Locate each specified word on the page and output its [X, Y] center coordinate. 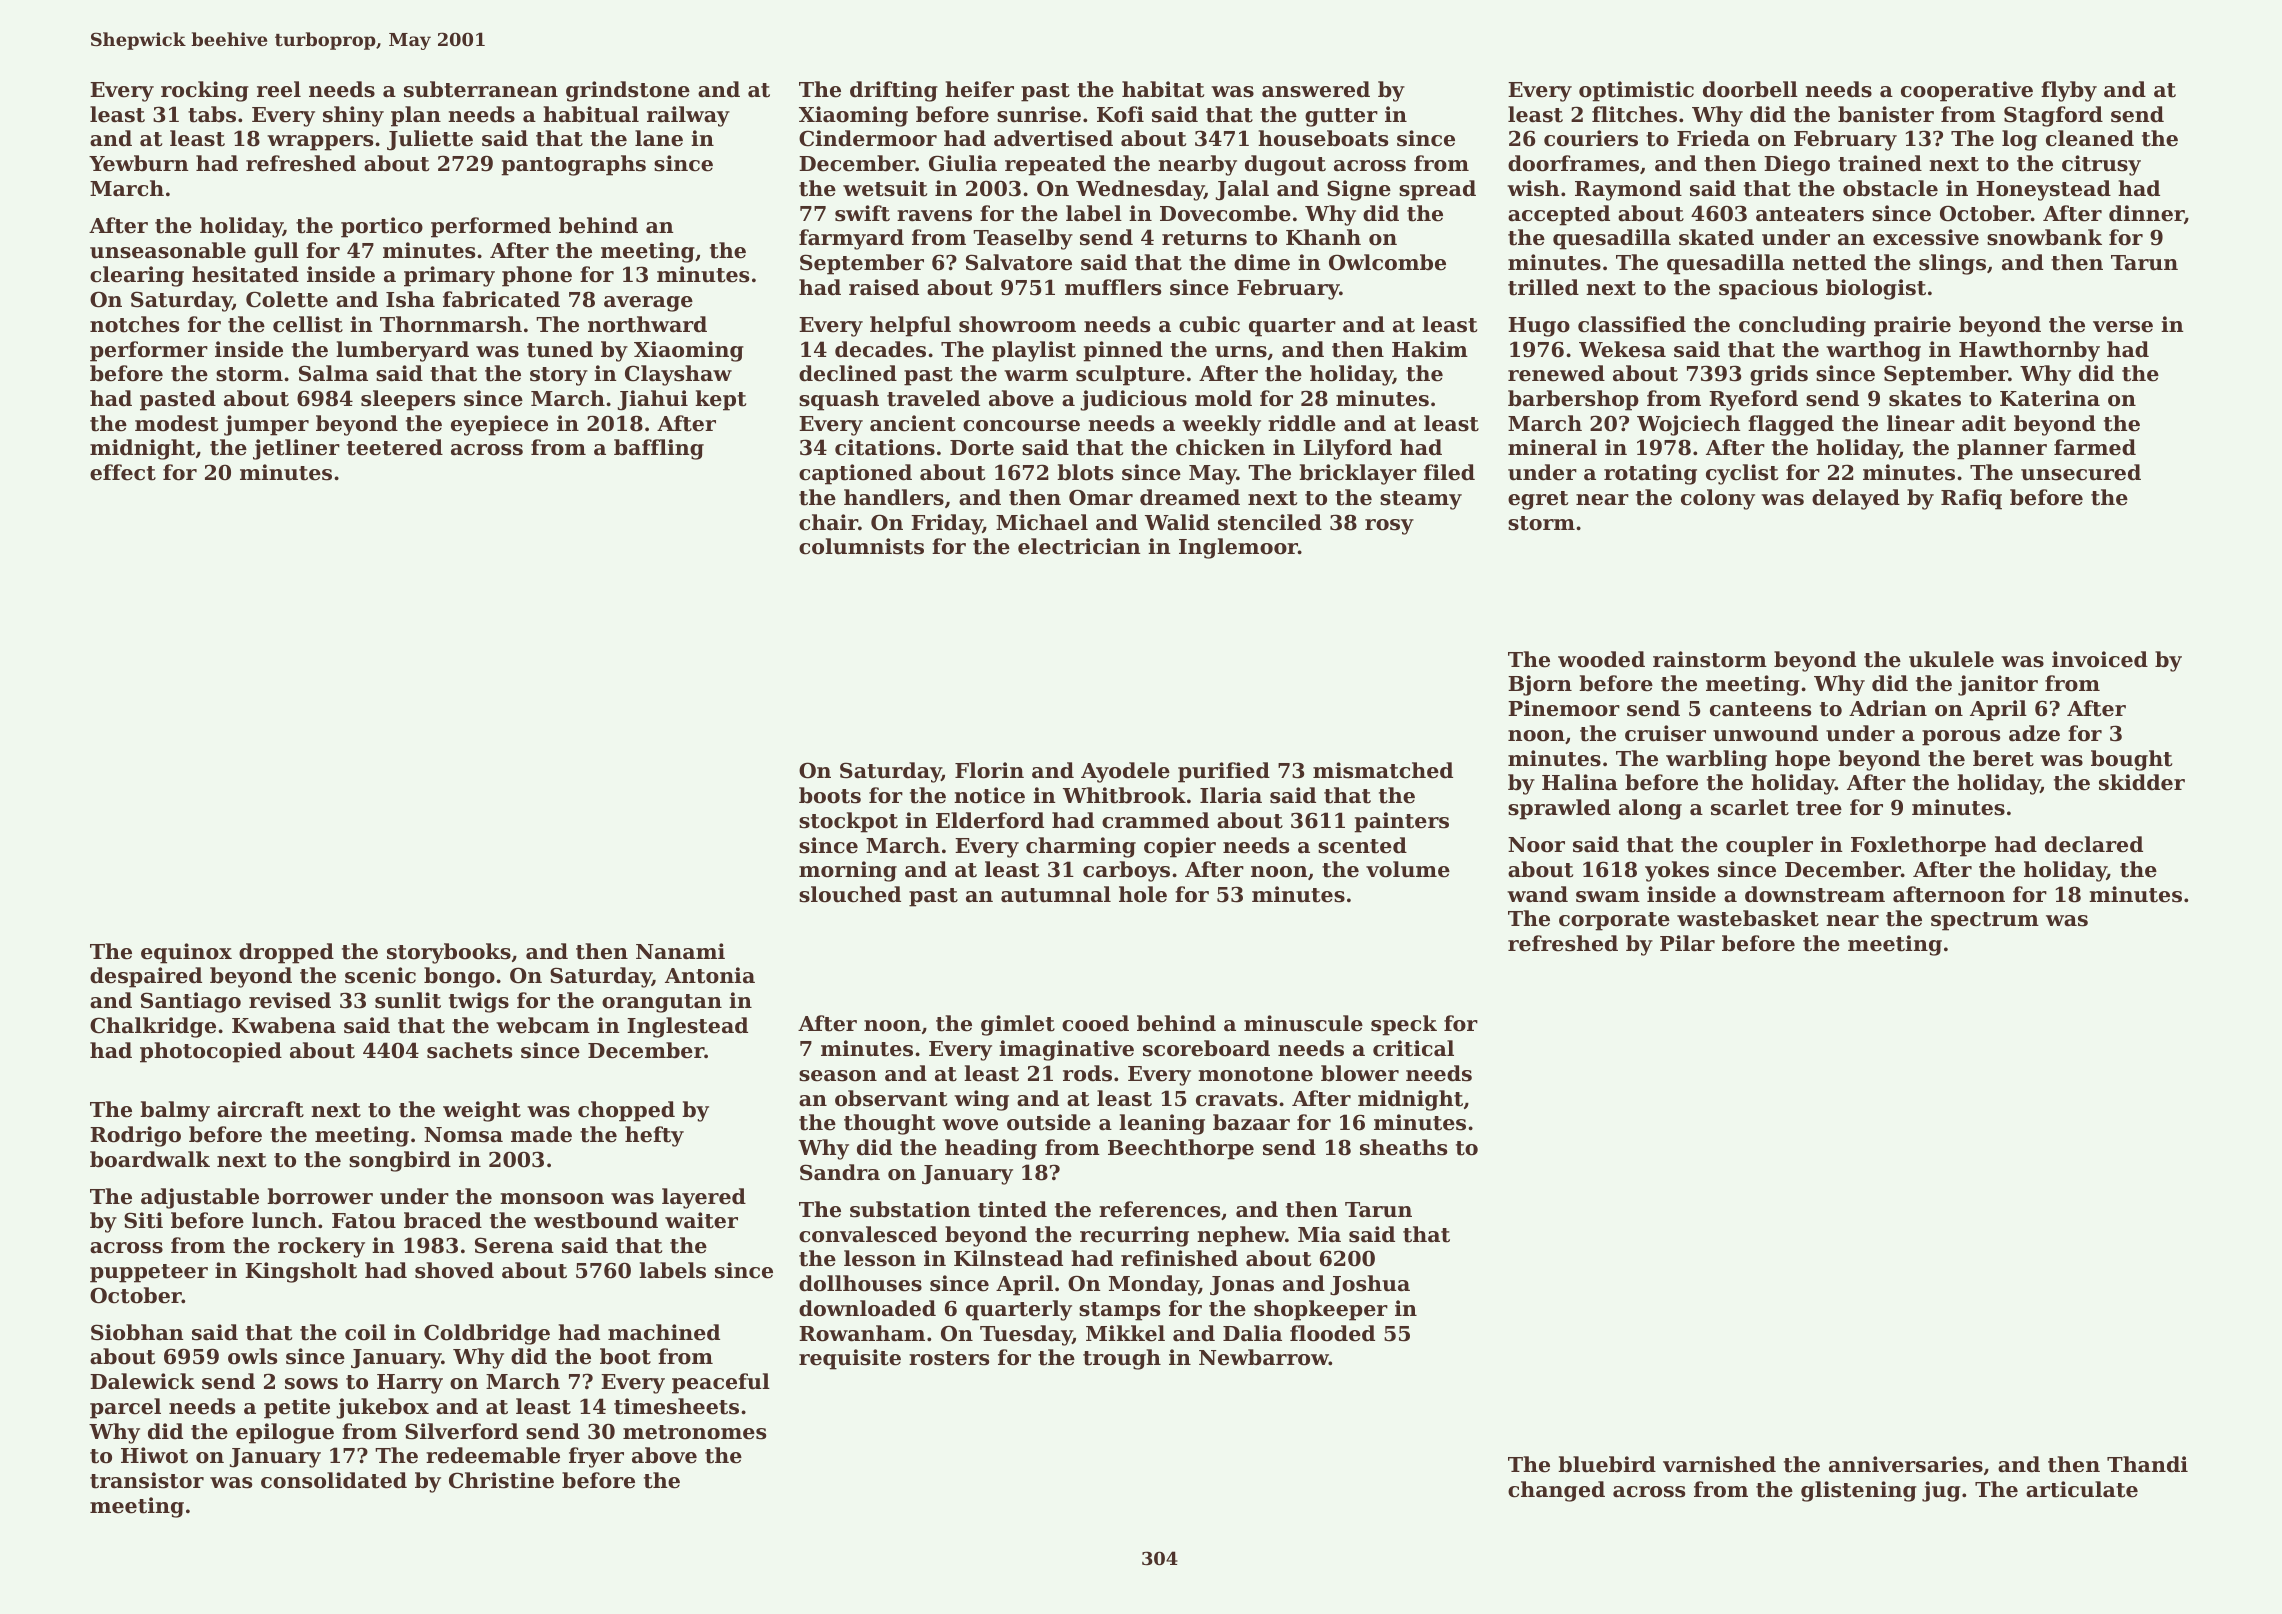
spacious [1768, 289]
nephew [1241, 1236]
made [541, 1134]
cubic [1209, 324]
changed [1556, 1491]
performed [491, 227]
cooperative [1967, 91]
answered [1316, 89]
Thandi [2147, 1464]
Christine [501, 1480]
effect [123, 472]
